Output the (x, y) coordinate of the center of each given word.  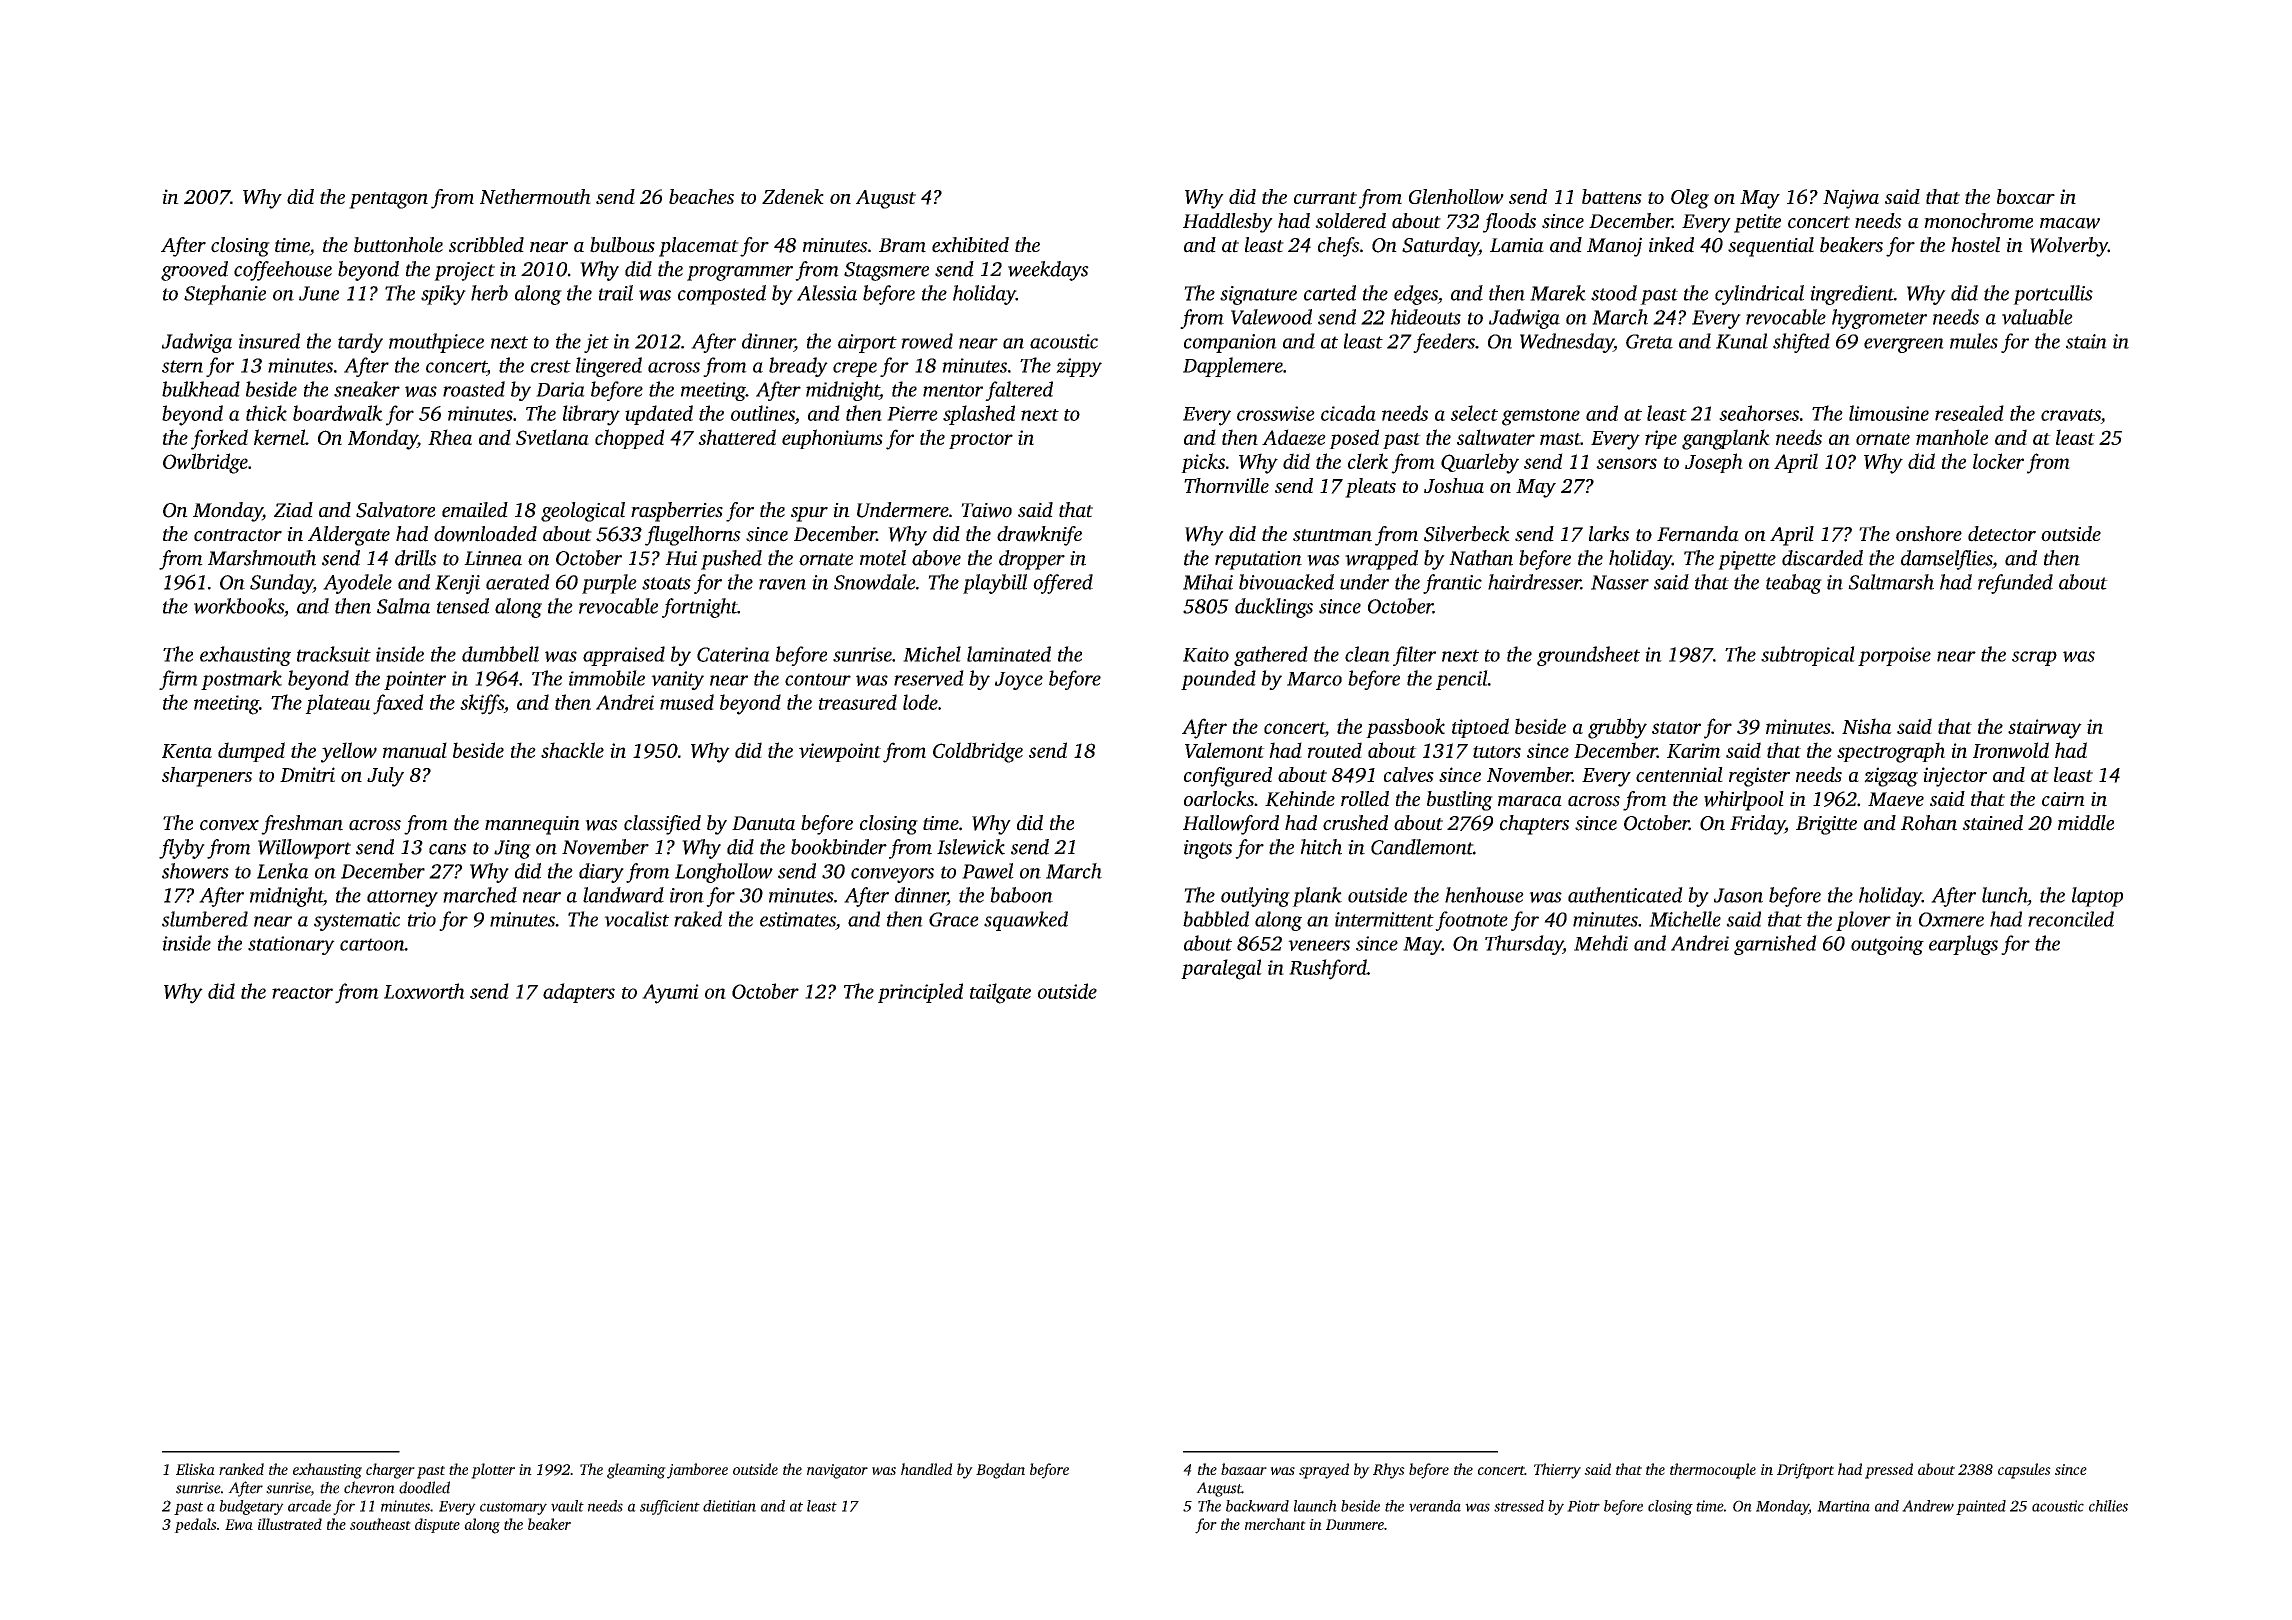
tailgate (1000, 993)
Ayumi (670, 994)
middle (2086, 823)
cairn (2063, 799)
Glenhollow (1456, 196)
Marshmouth (262, 558)
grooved (194, 271)
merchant (1275, 1524)
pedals (195, 1525)
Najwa (1851, 199)
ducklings (1274, 608)
